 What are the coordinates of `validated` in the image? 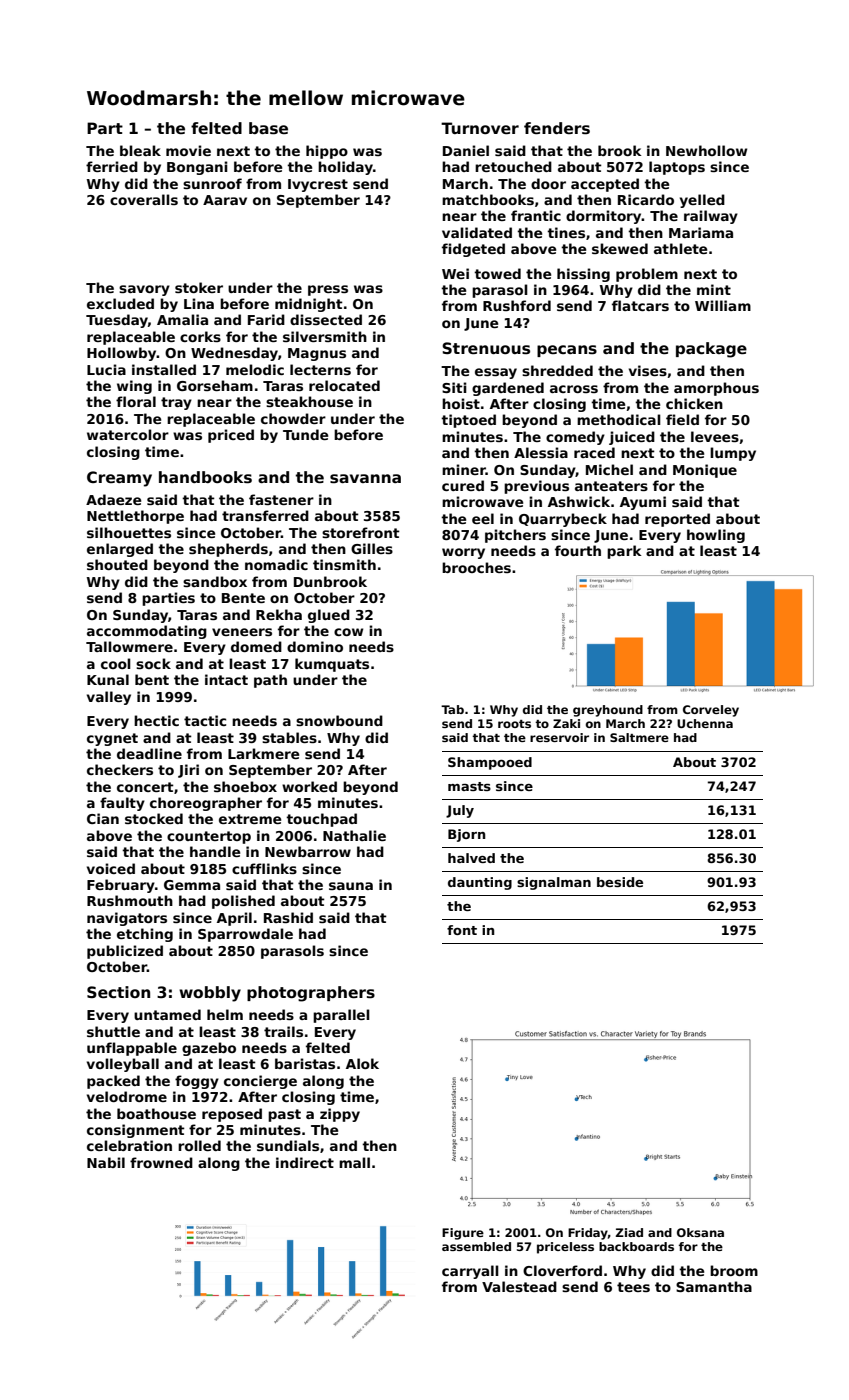 It's located at (477, 232).
